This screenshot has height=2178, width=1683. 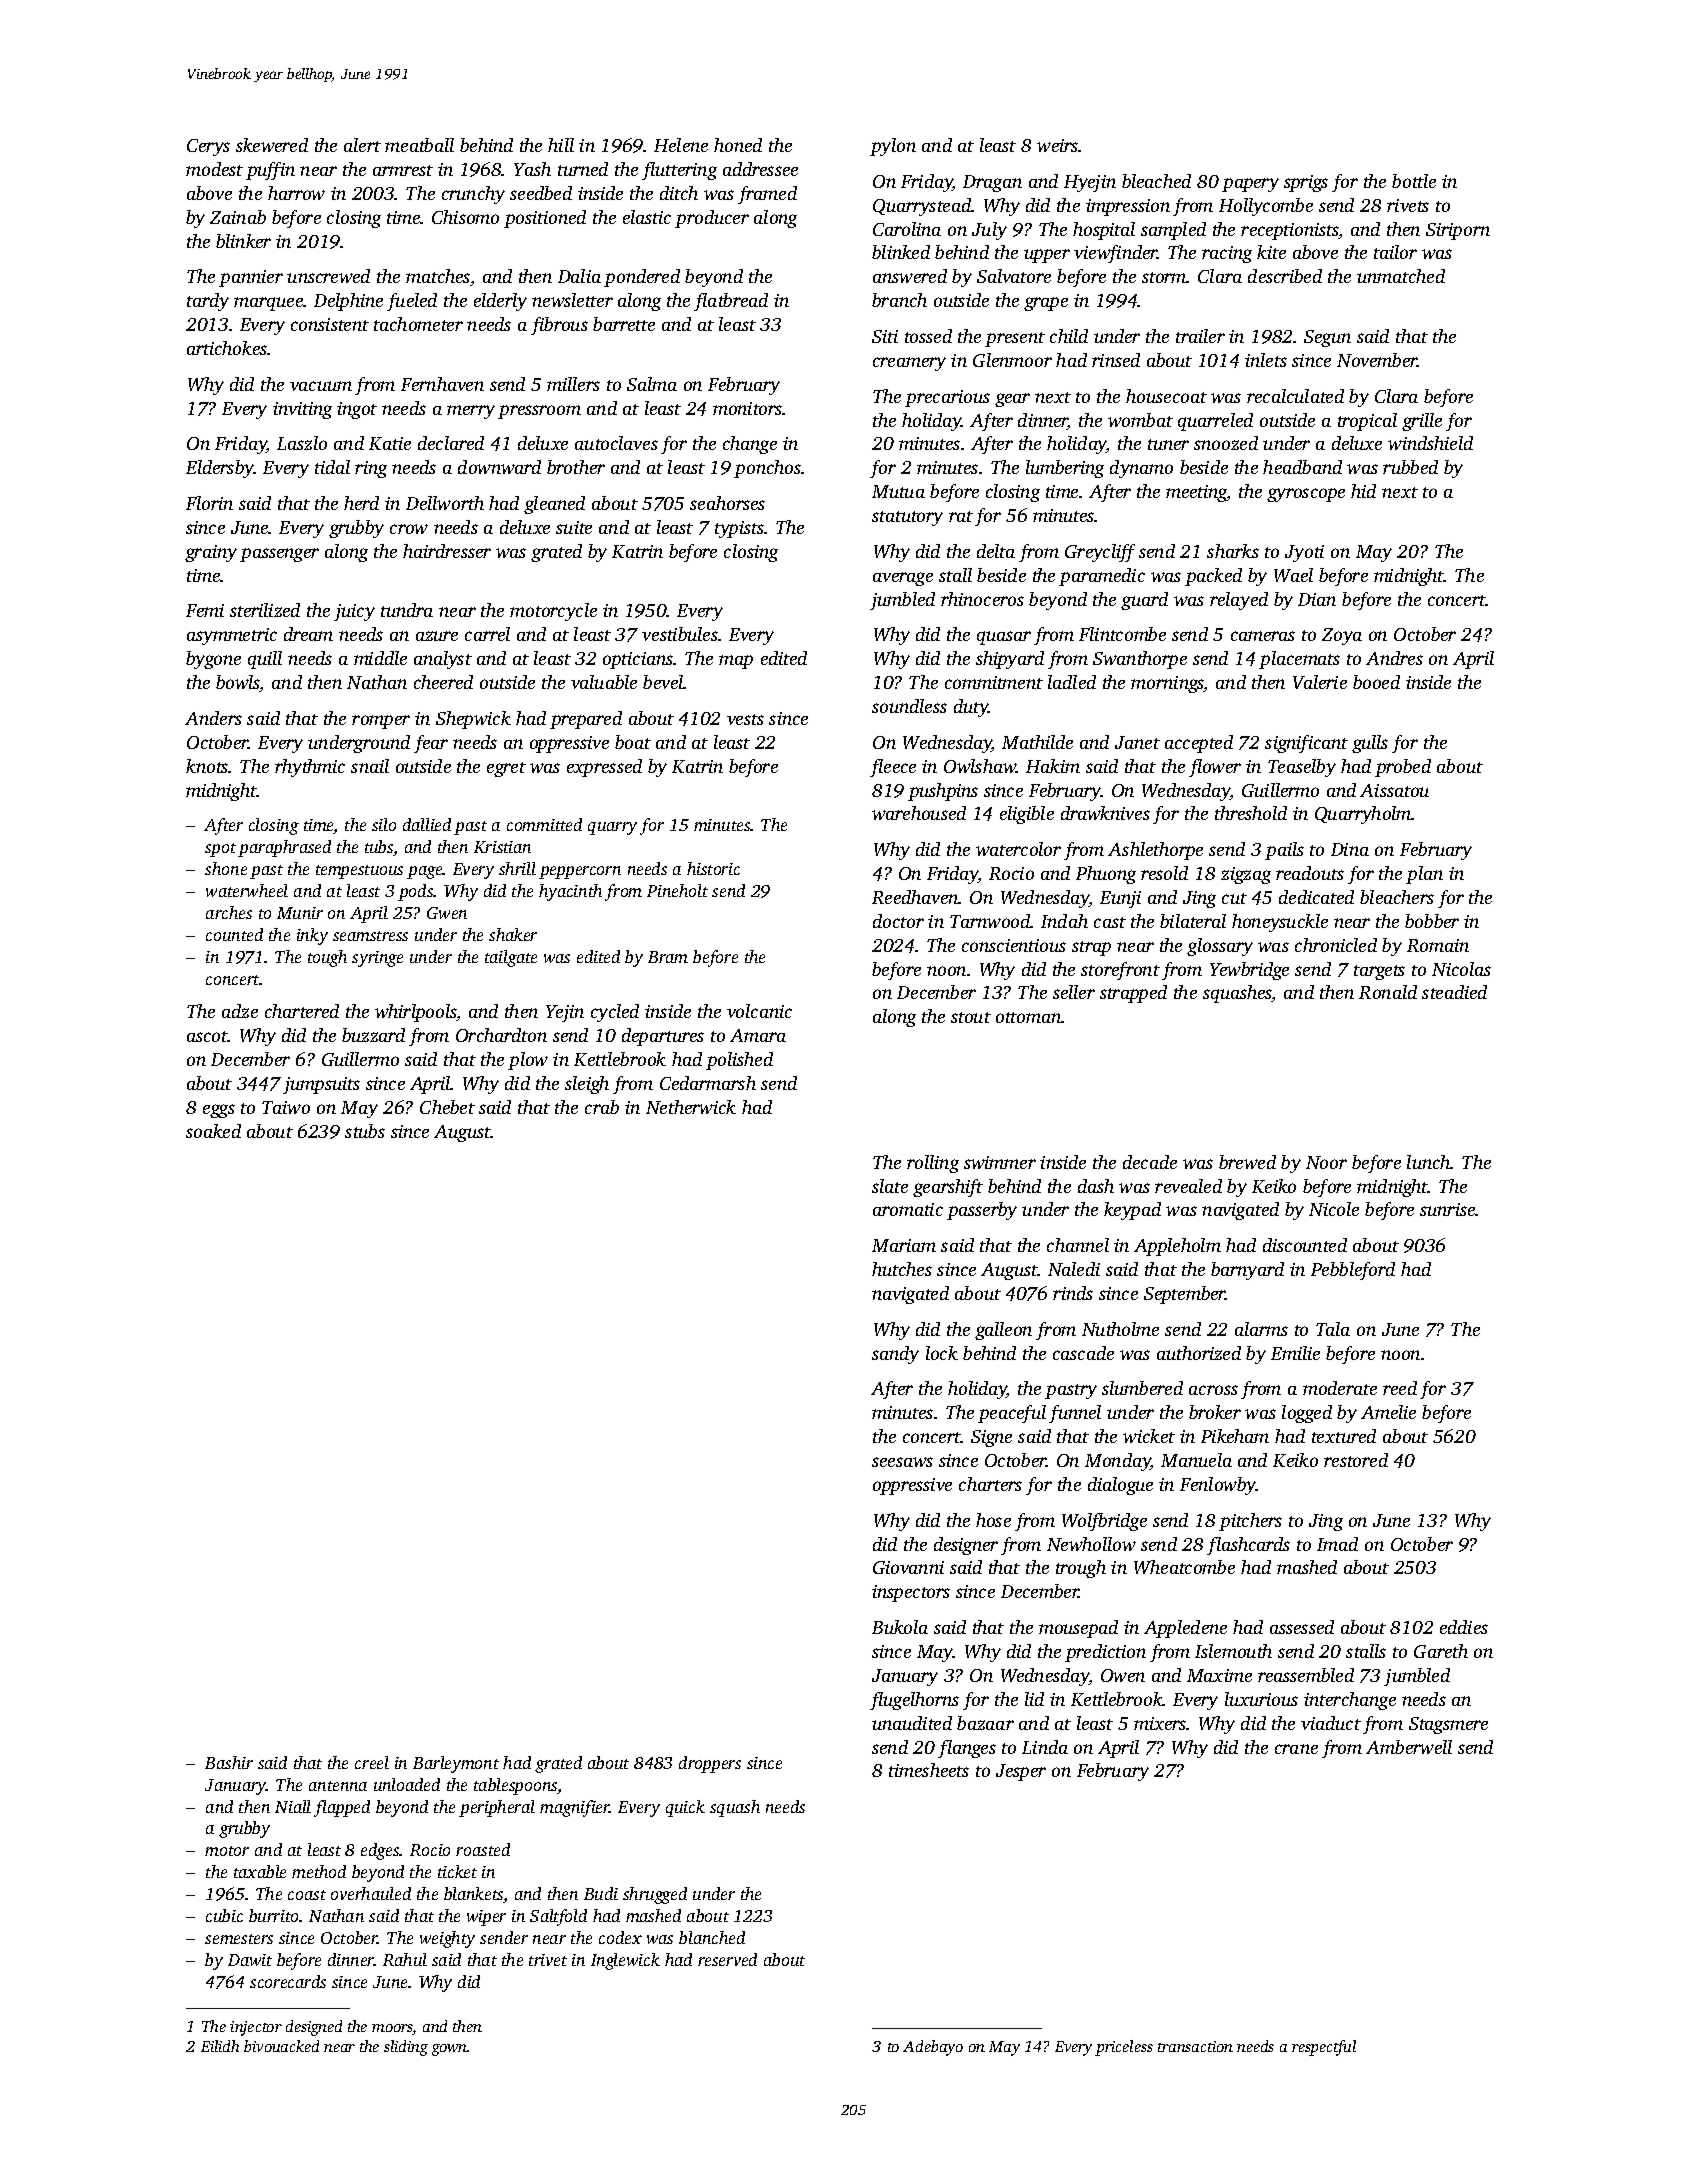 What do you see at coordinates (933, 2048) in the screenshot?
I see `Adebayo` at bounding box center [933, 2048].
